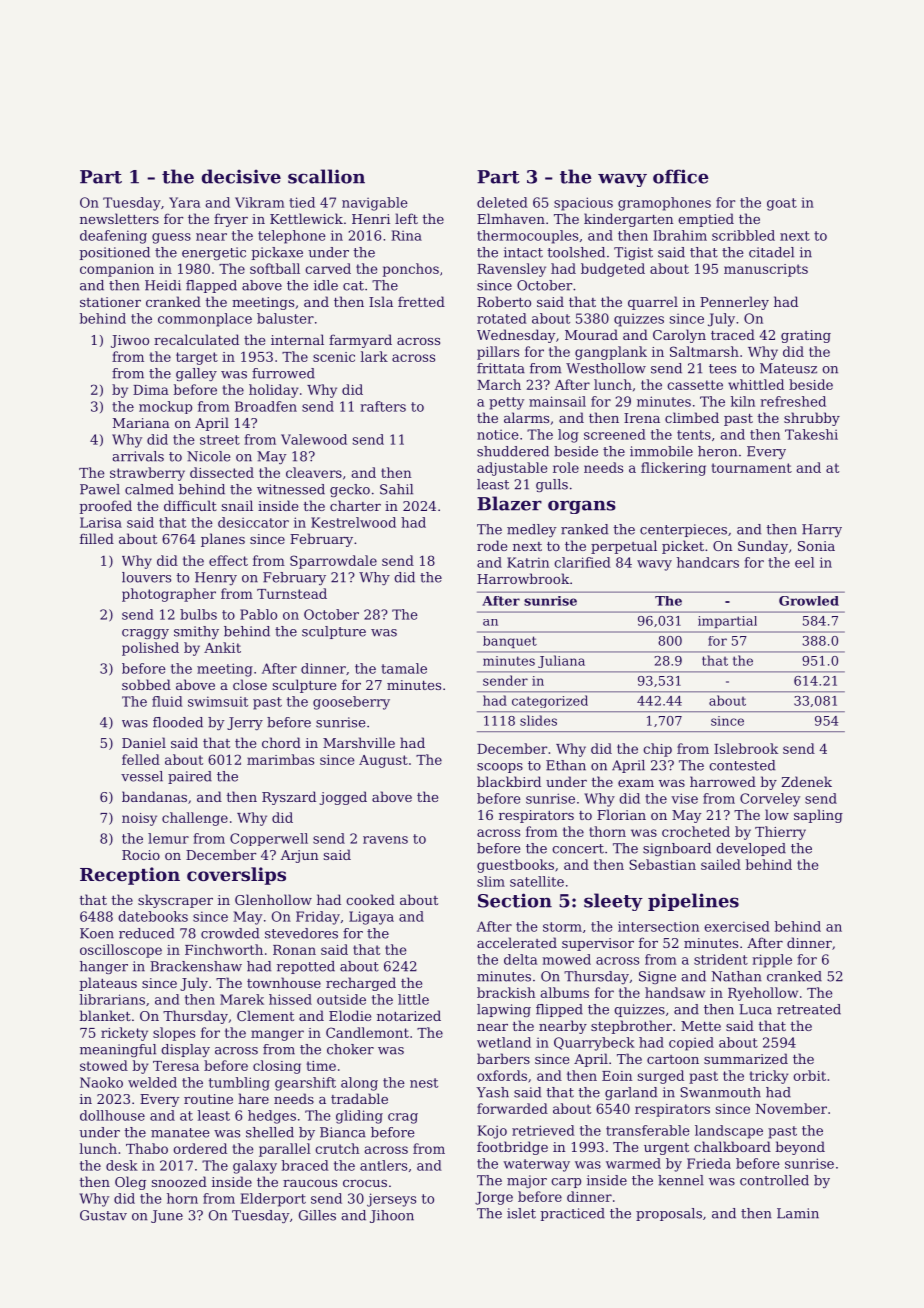  I want to click on scallion, so click(326, 176).
